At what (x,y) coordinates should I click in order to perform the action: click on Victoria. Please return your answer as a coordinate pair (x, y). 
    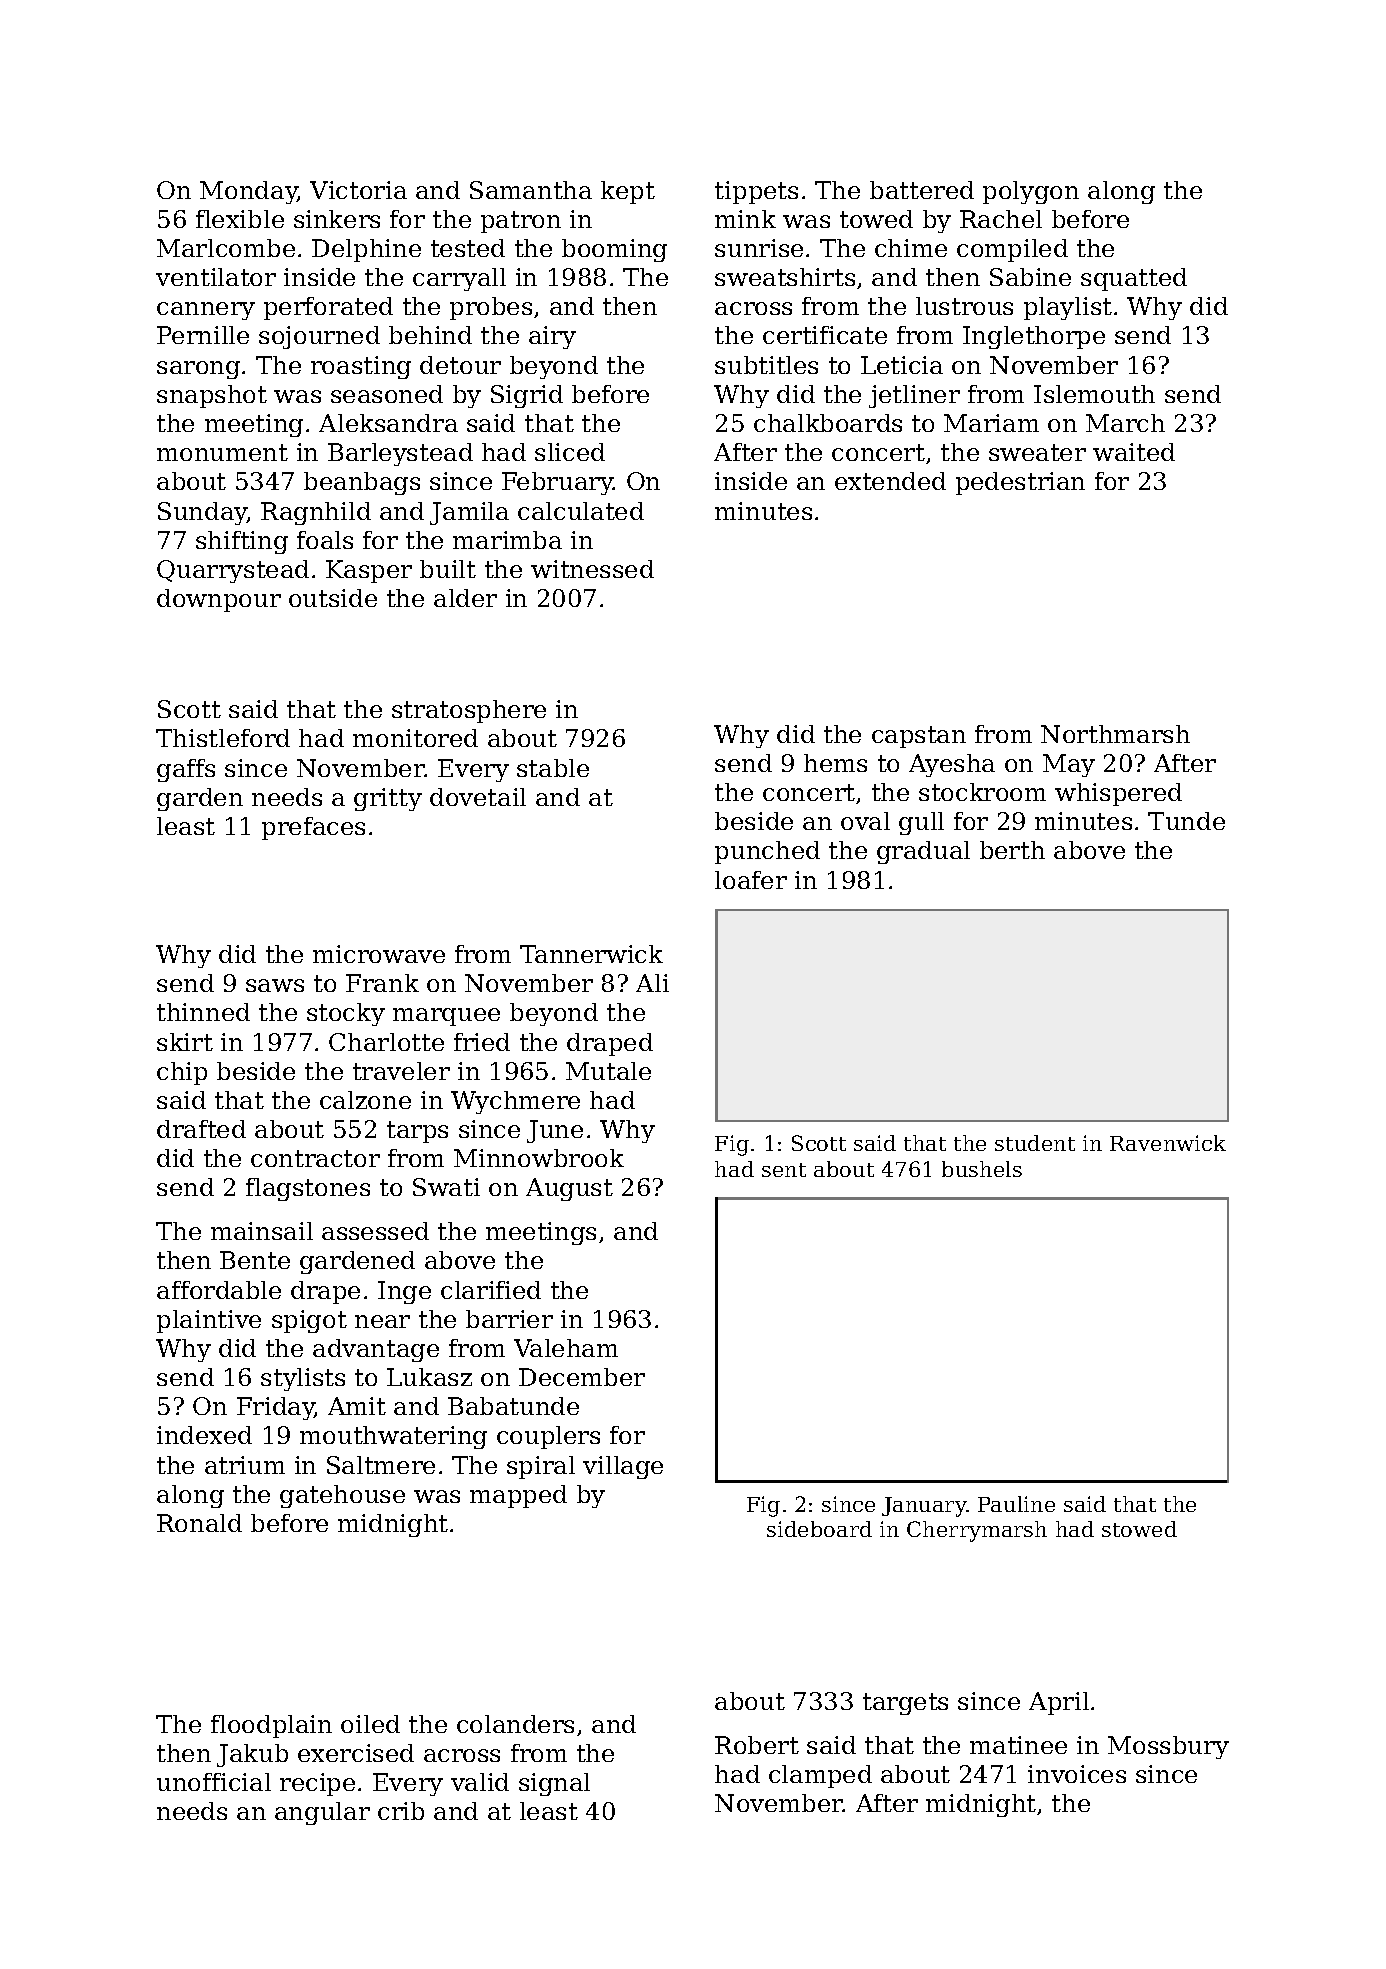
    Looking at the image, I should click on (358, 190).
